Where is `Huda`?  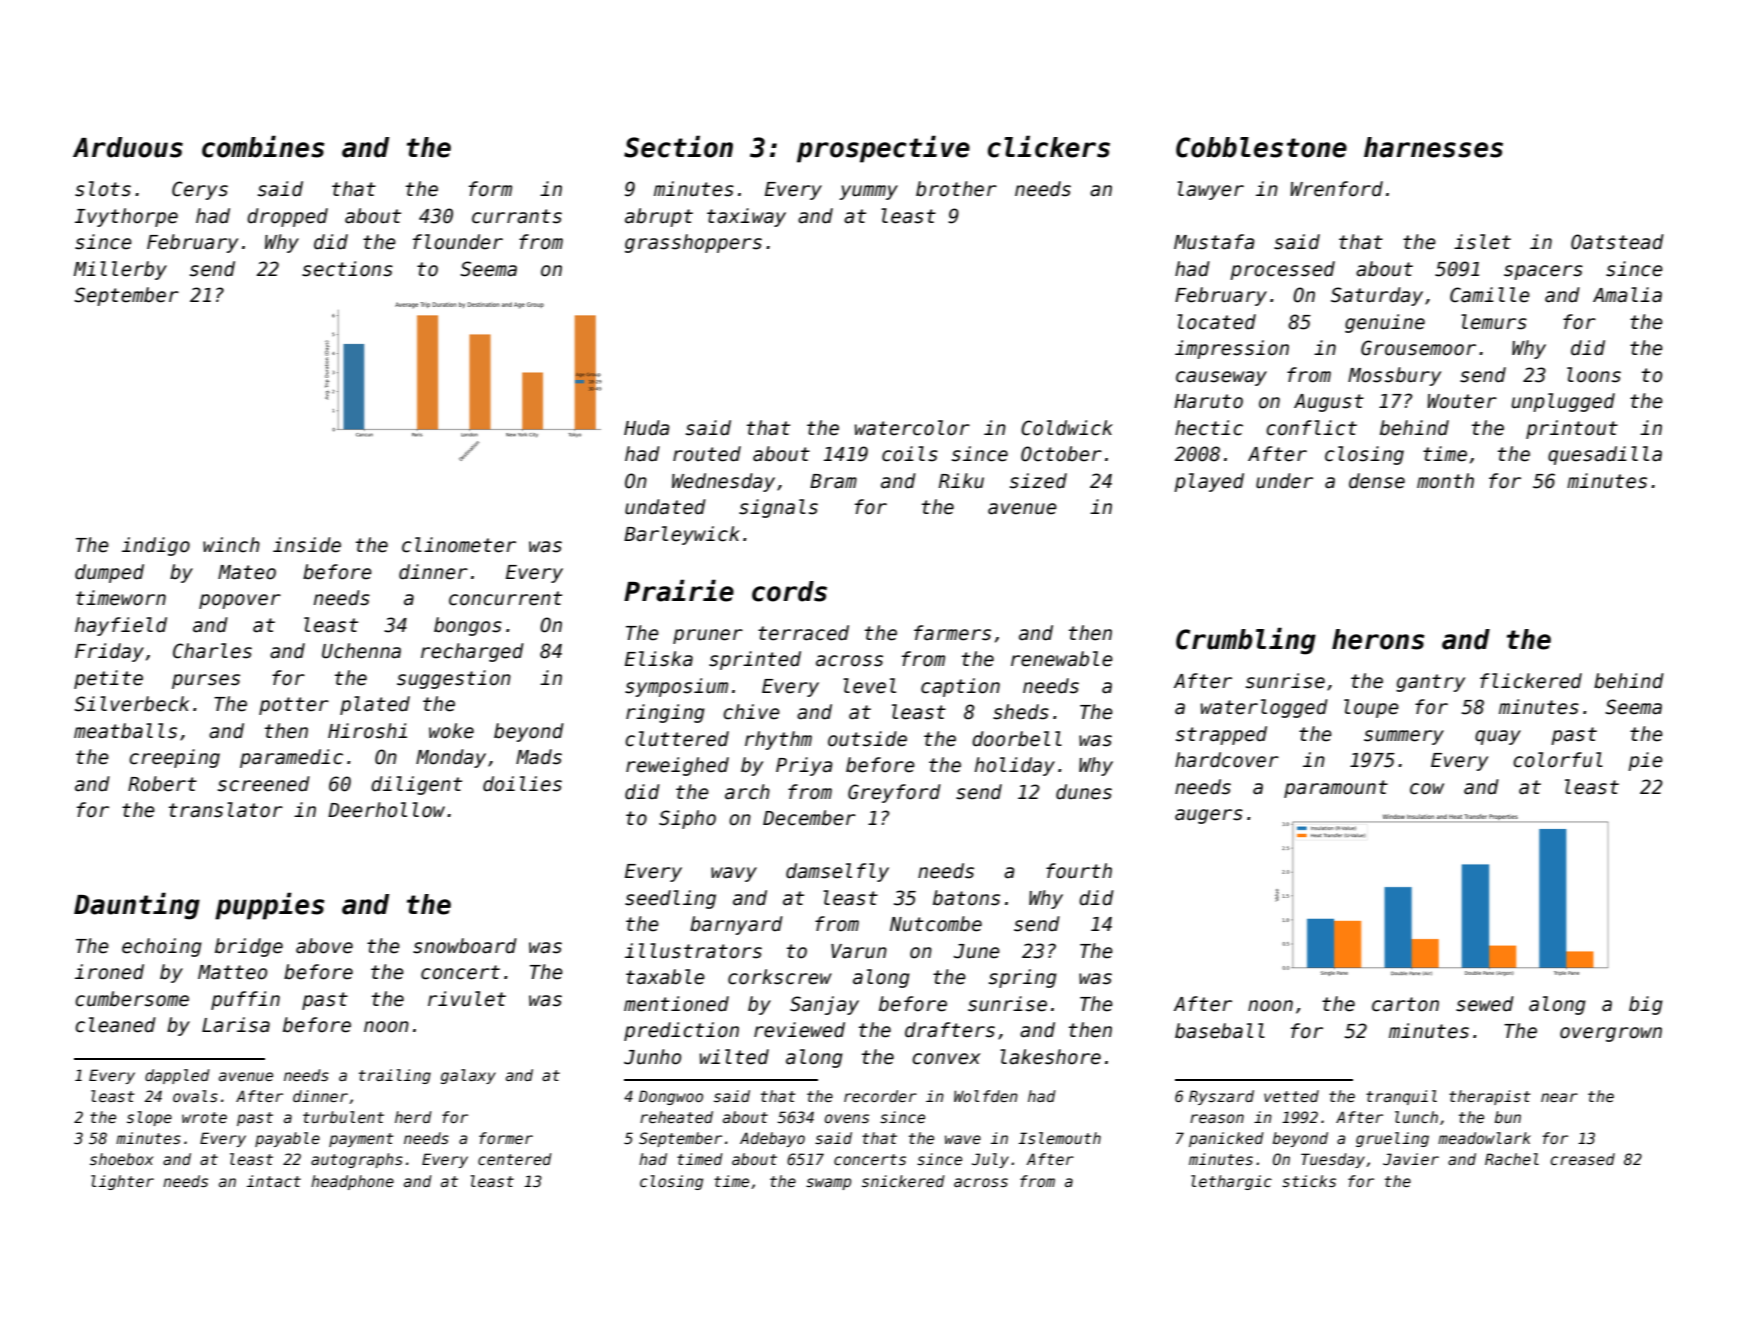
Huda is located at coordinates (647, 428).
